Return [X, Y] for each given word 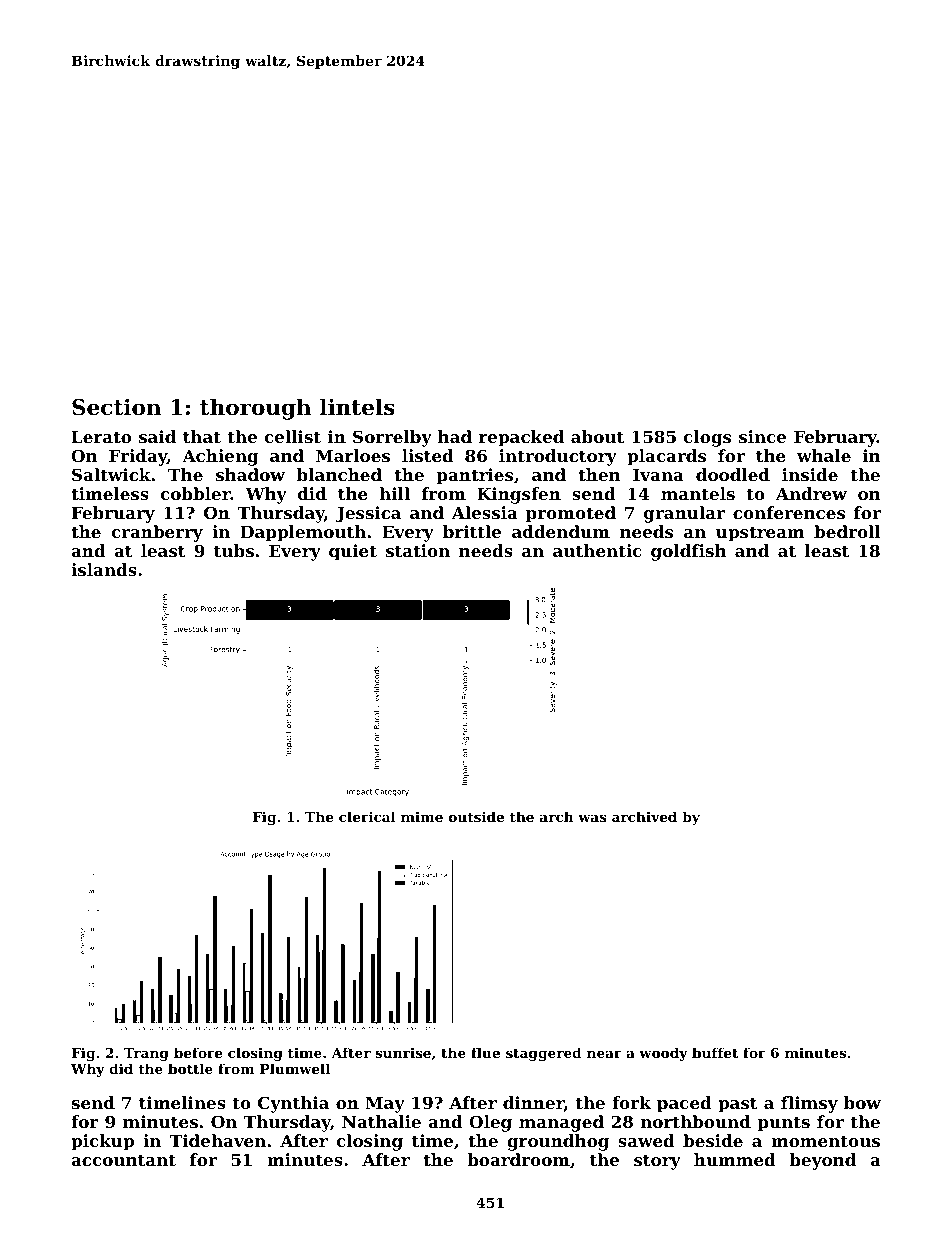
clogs [707, 438]
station [418, 550]
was [592, 818]
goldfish [689, 552]
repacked [521, 438]
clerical [367, 816]
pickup [102, 1142]
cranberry [157, 533]
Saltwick [111, 474]
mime [422, 816]
